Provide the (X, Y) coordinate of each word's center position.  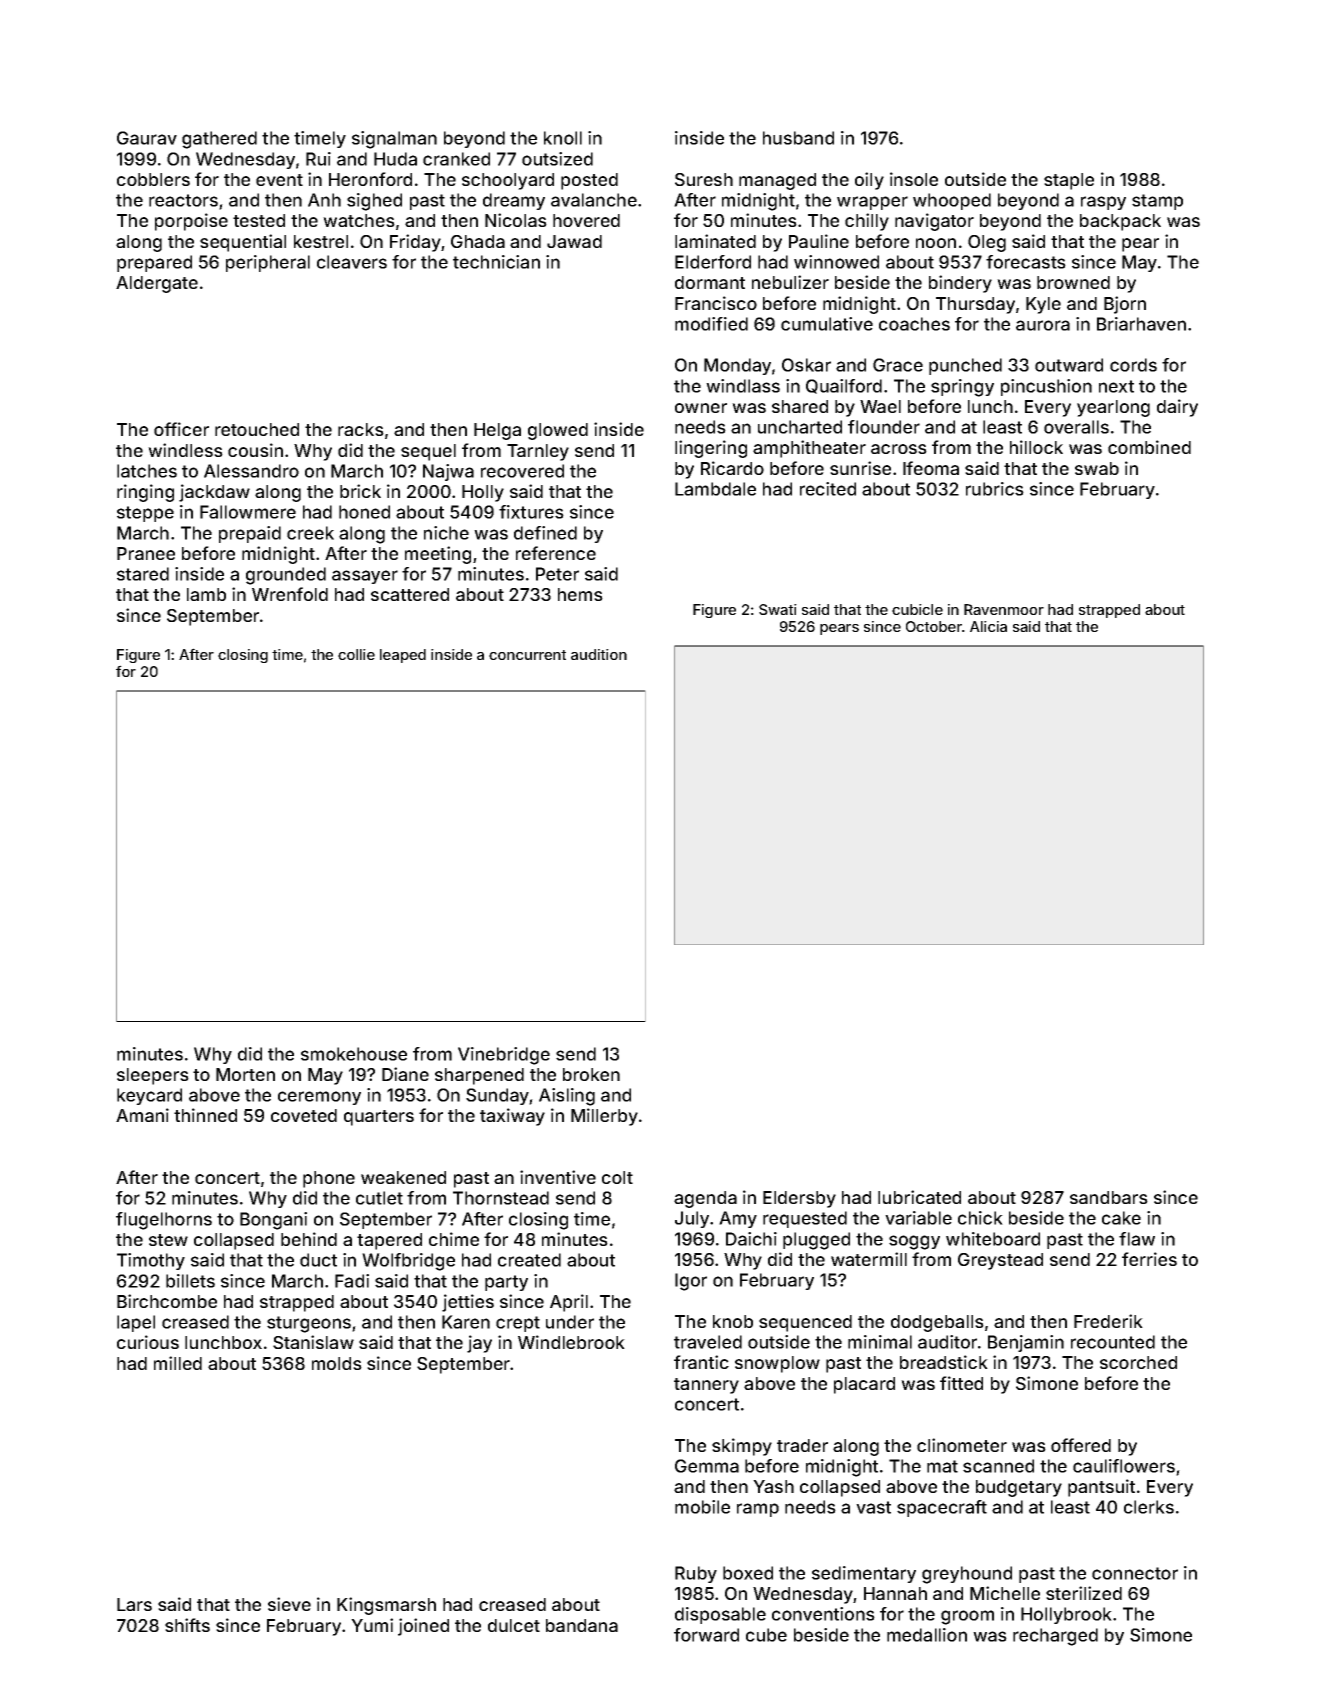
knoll (563, 138)
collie (356, 654)
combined (1149, 447)
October (934, 626)
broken (591, 1074)
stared (143, 574)
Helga (497, 431)
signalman (394, 140)
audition (599, 654)
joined (423, 1627)
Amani (142, 1115)
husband (798, 138)
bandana (582, 1625)
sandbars (1109, 1197)
